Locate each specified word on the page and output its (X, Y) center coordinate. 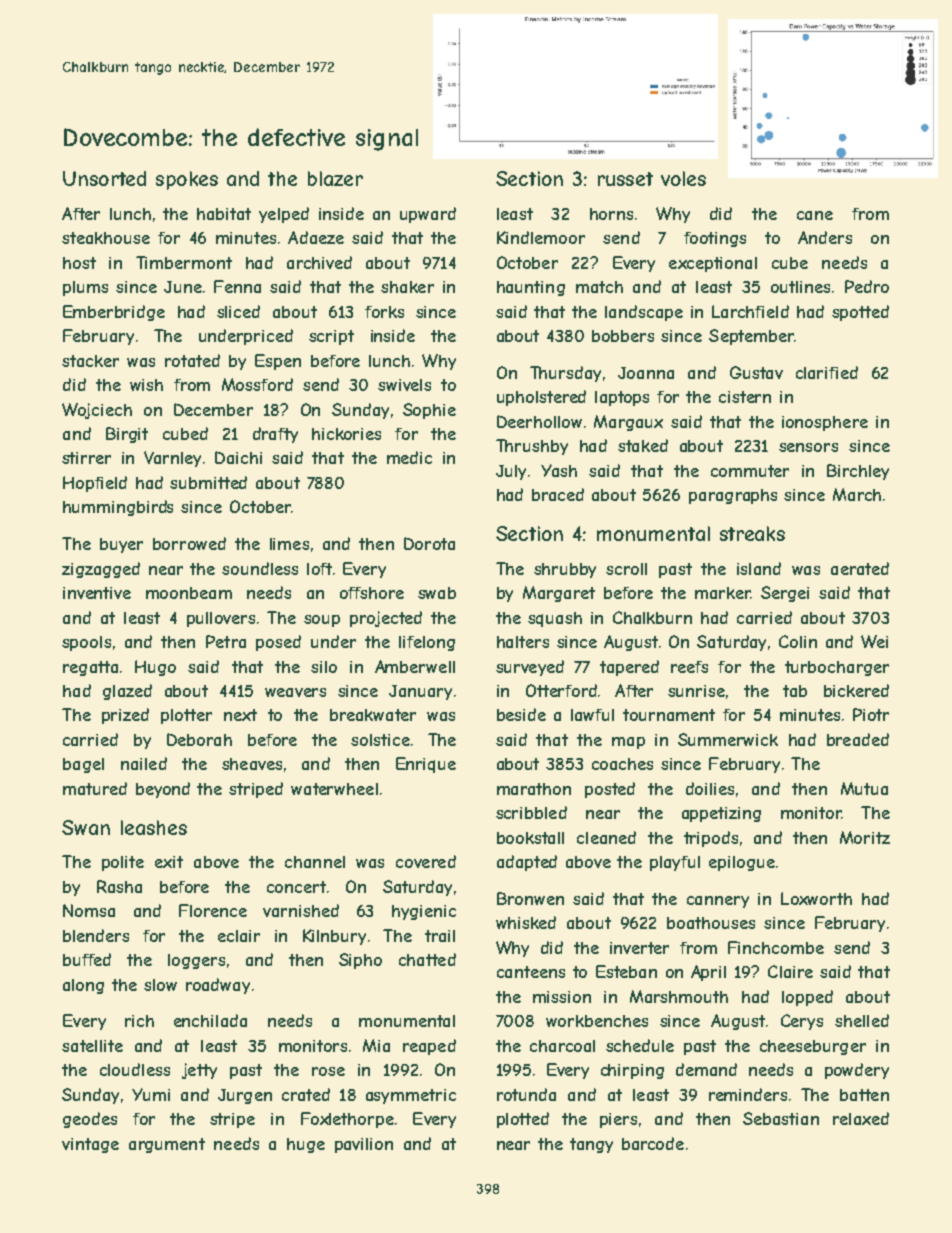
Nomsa (89, 910)
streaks (752, 533)
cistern (745, 397)
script (331, 337)
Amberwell (415, 666)
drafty (275, 435)
